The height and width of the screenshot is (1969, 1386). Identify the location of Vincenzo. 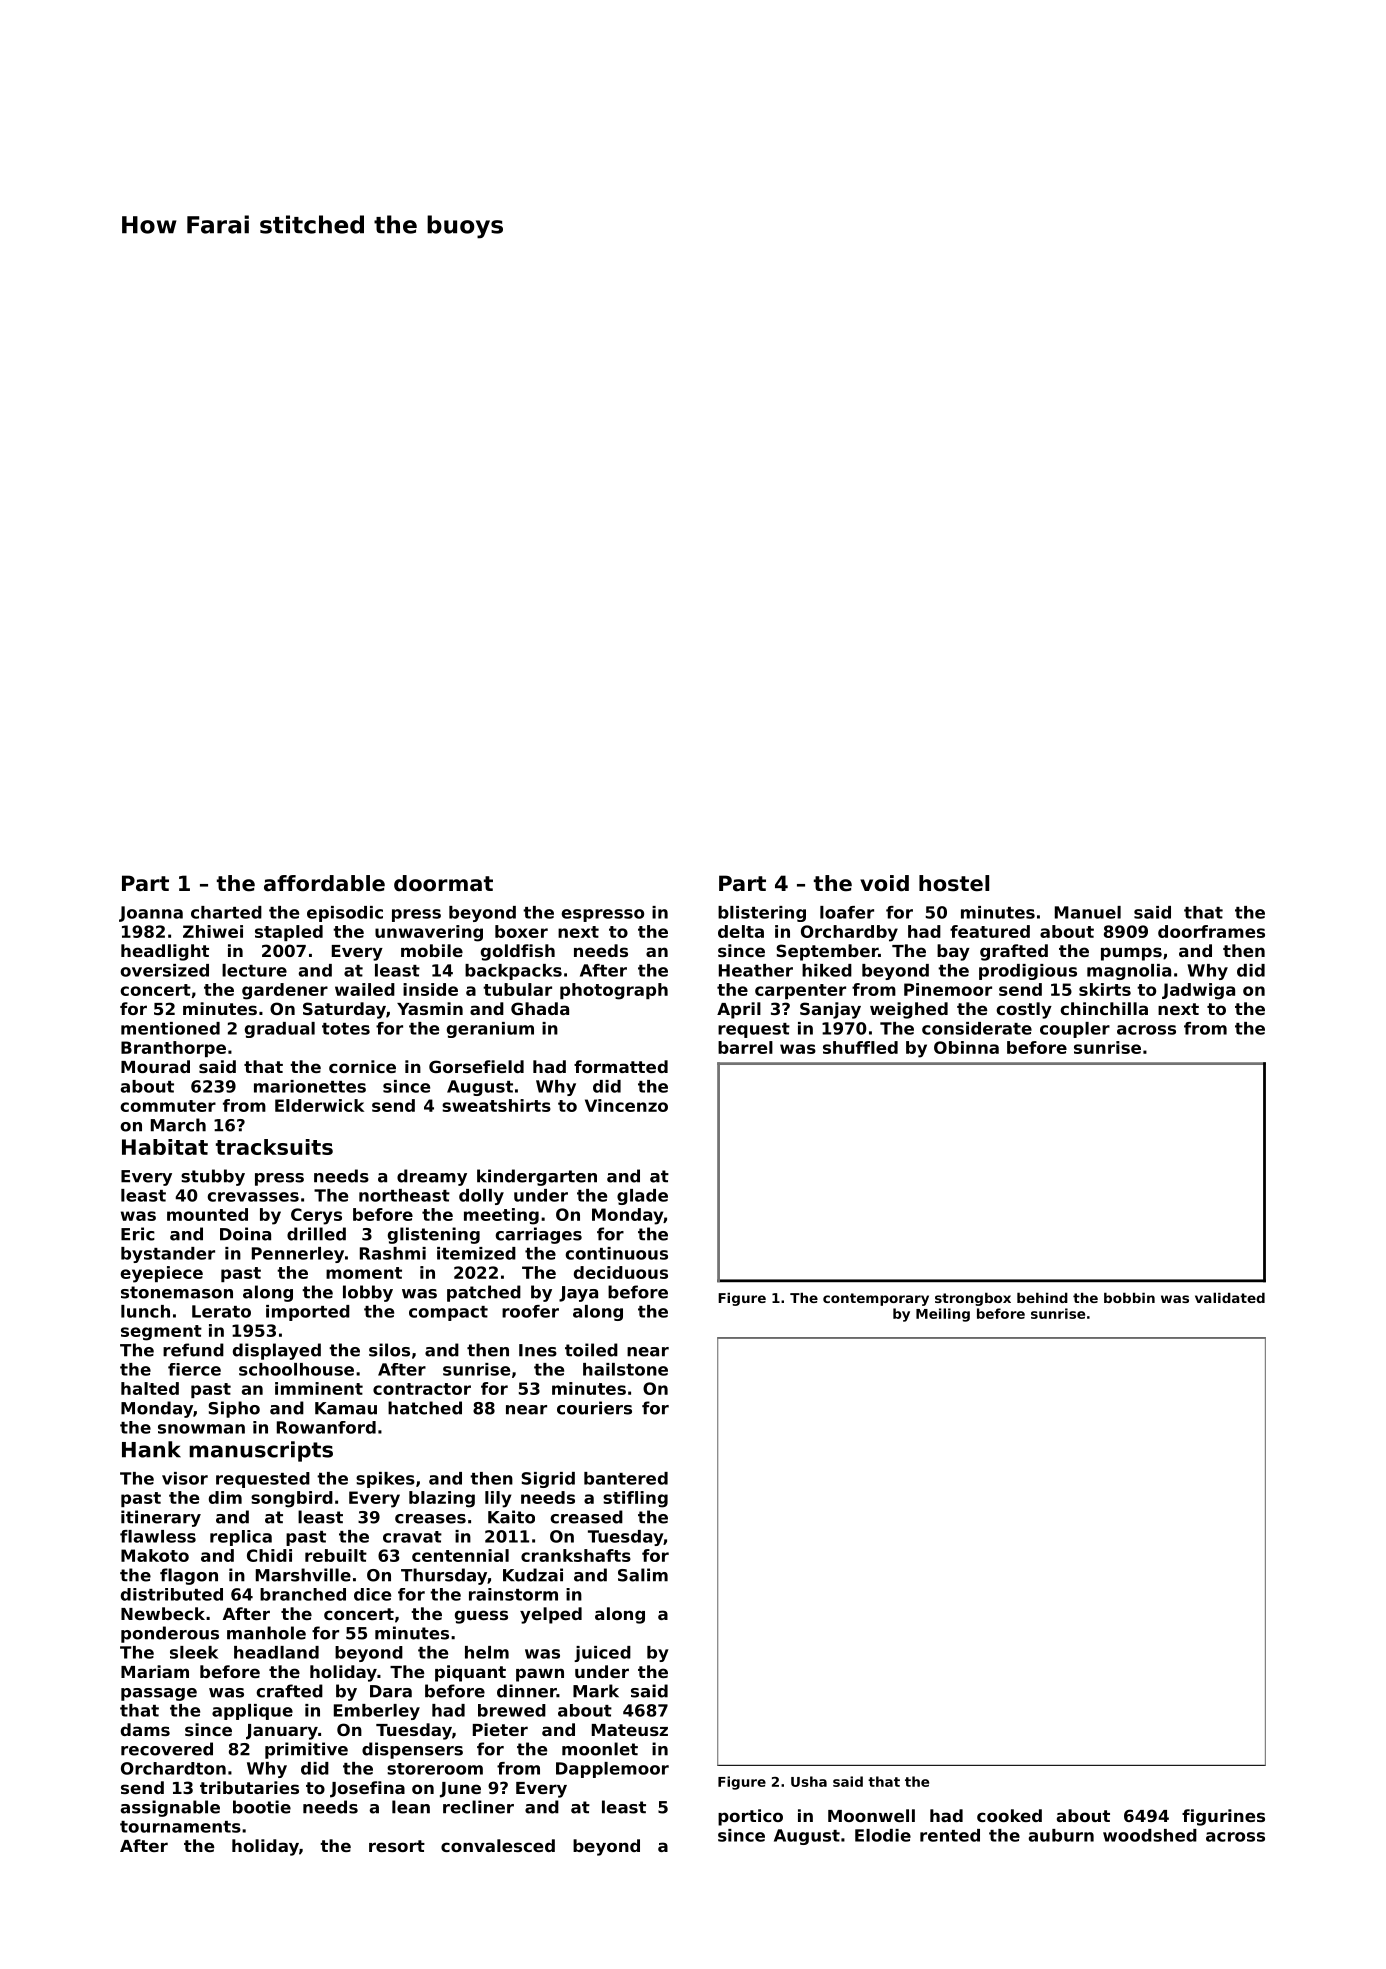
(626, 1105).
